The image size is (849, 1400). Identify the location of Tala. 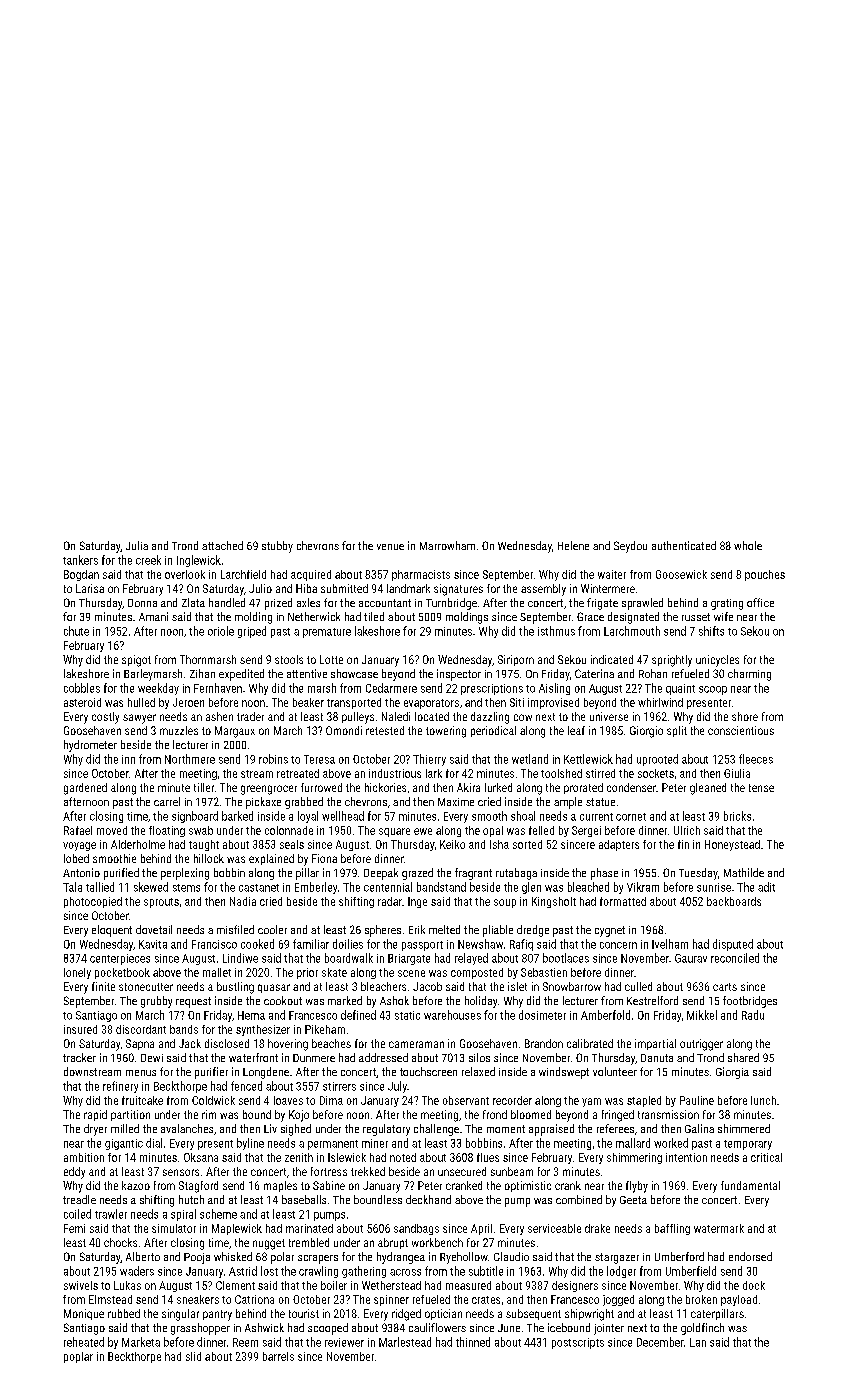
(72, 887).
